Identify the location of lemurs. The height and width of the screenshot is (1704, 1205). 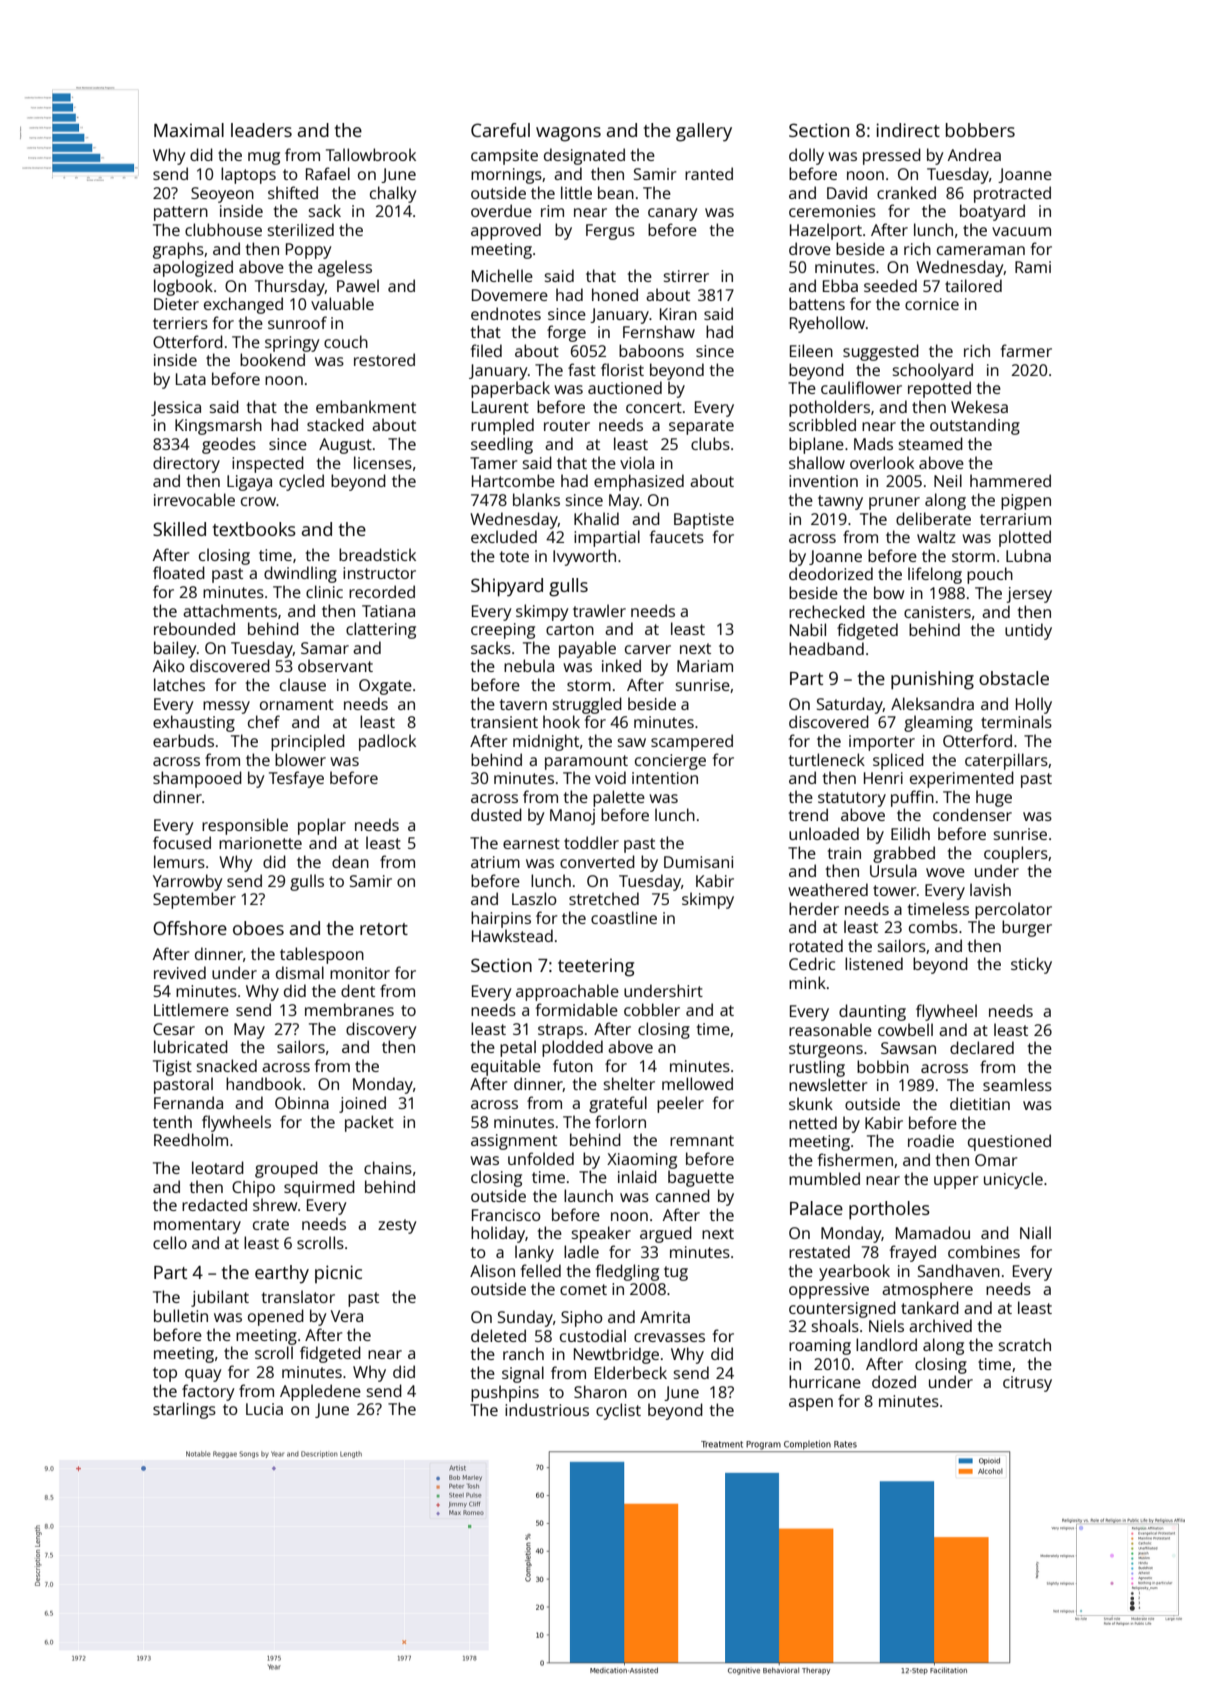
(179, 861).
